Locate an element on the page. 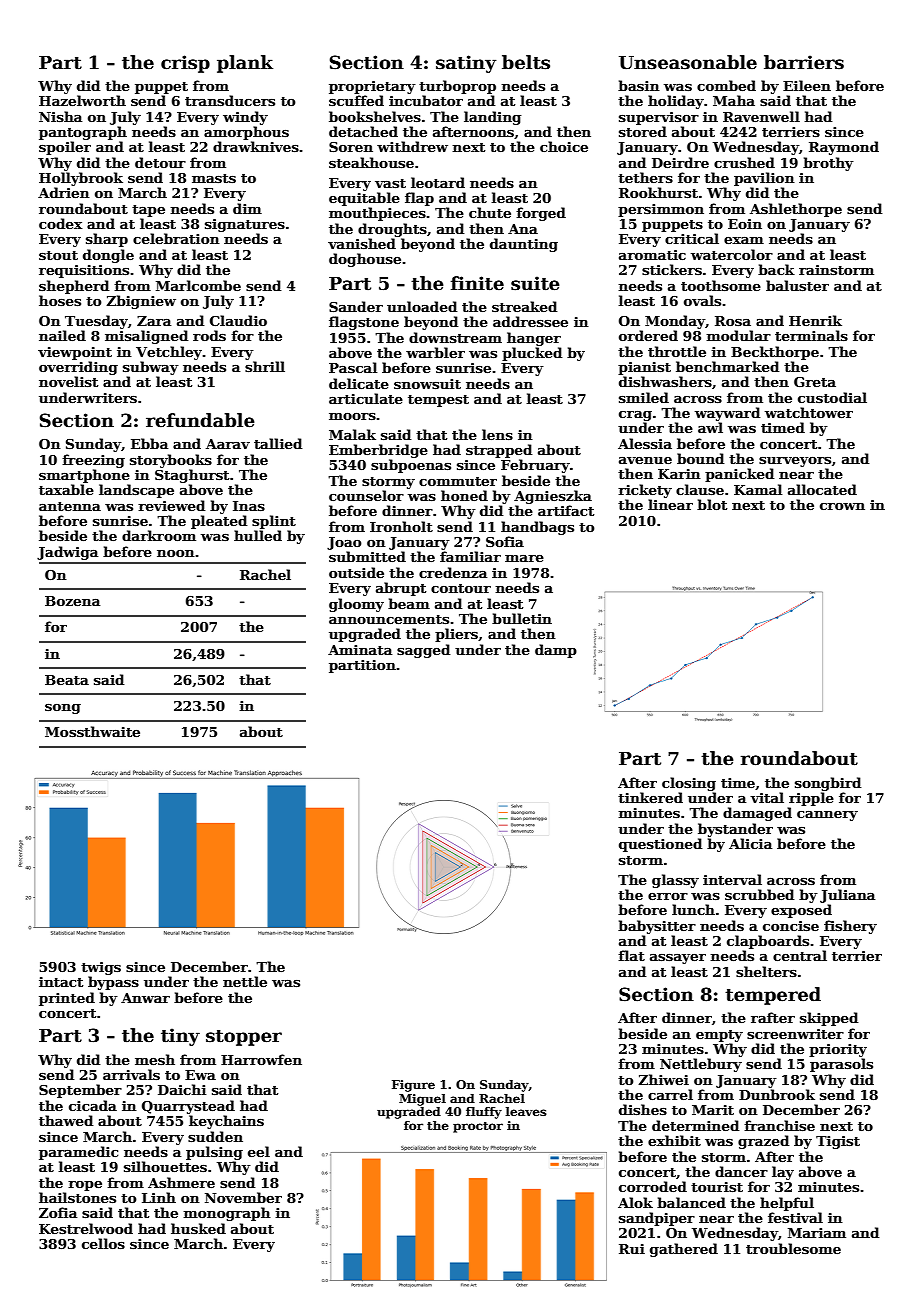 The height and width of the page is (1308, 924). crown is located at coordinates (842, 506).
